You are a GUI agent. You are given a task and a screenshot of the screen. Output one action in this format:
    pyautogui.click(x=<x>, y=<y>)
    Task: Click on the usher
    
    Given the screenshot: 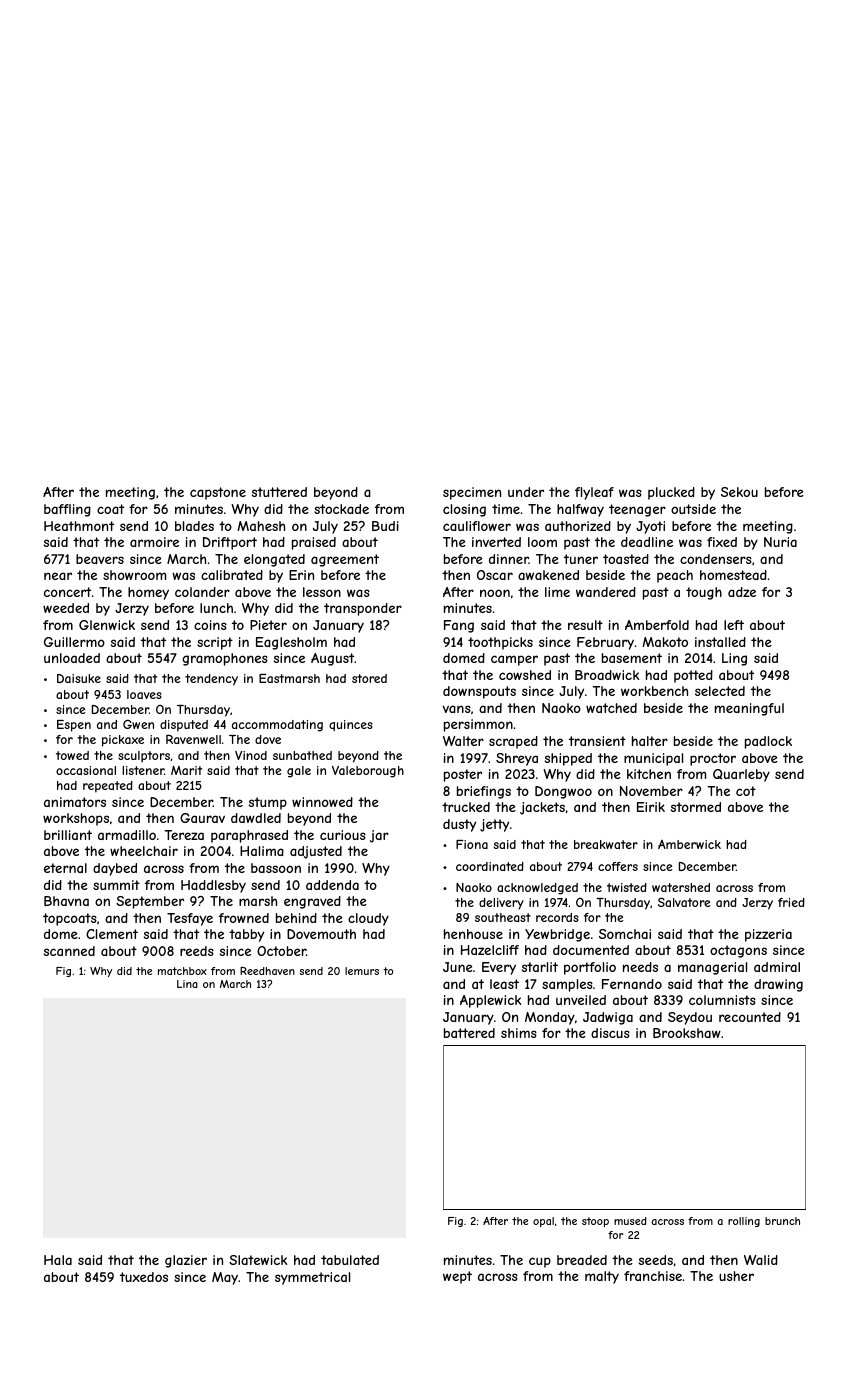 What is the action you would take?
    pyautogui.click(x=736, y=1276)
